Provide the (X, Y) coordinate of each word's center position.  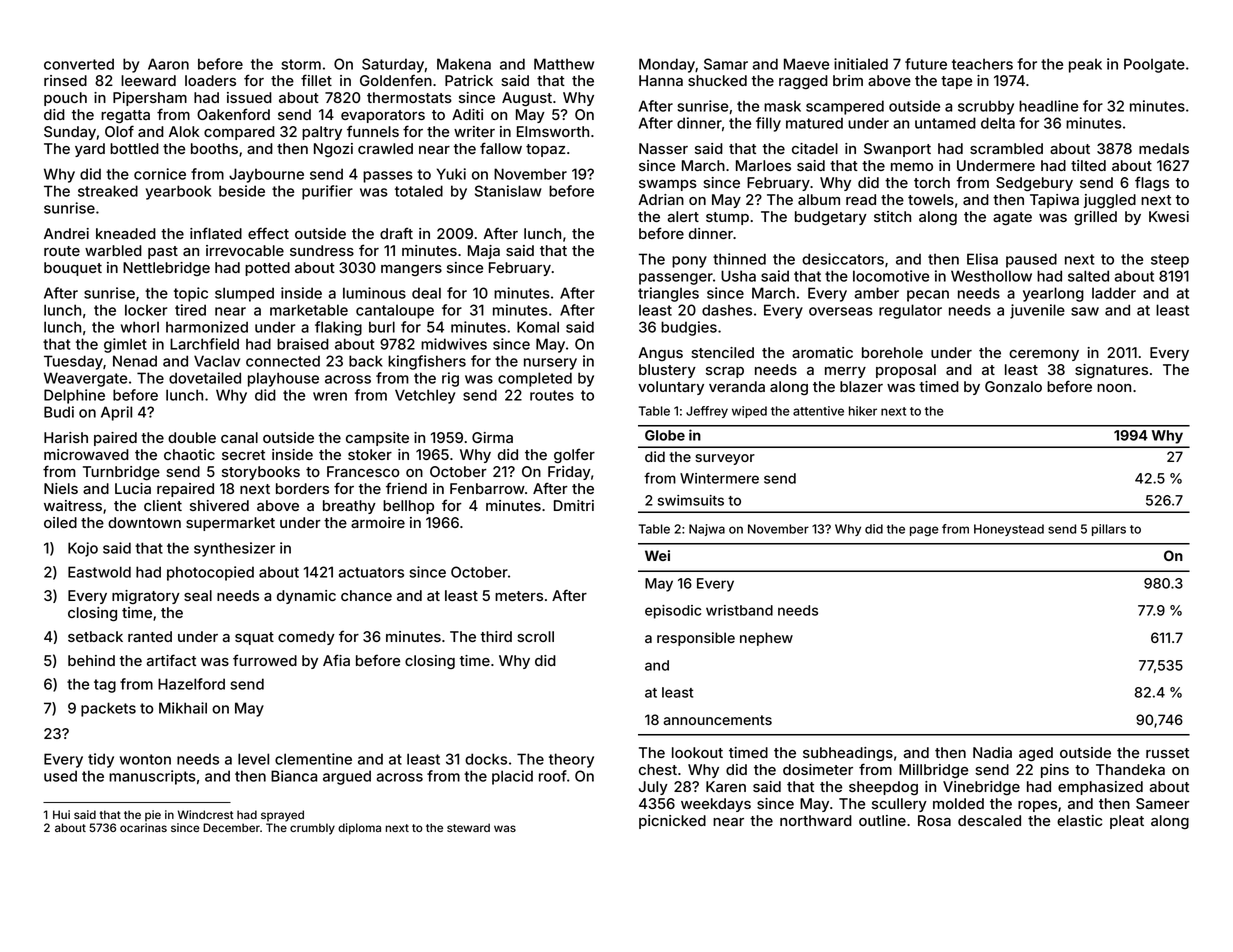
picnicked (672, 822)
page (924, 531)
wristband (739, 610)
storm (301, 64)
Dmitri (574, 505)
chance (366, 595)
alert (683, 216)
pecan (928, 296)
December (231, 827)
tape (956, 82)
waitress (73, 505)
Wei (657, 555)
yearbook (178, 192)
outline (882, 820)
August (527, 99)
